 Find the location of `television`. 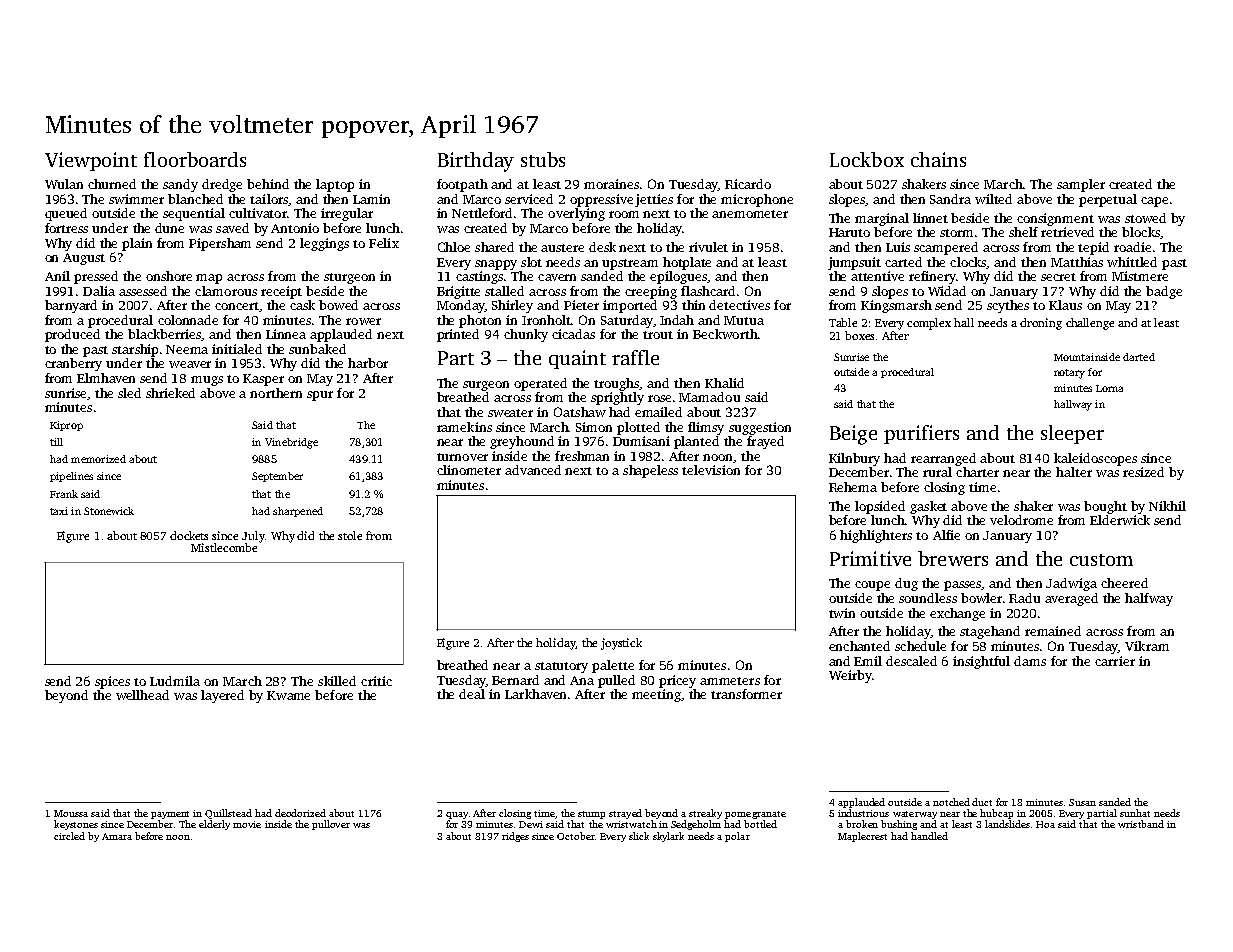

television is located at coordinates (711, 470).
